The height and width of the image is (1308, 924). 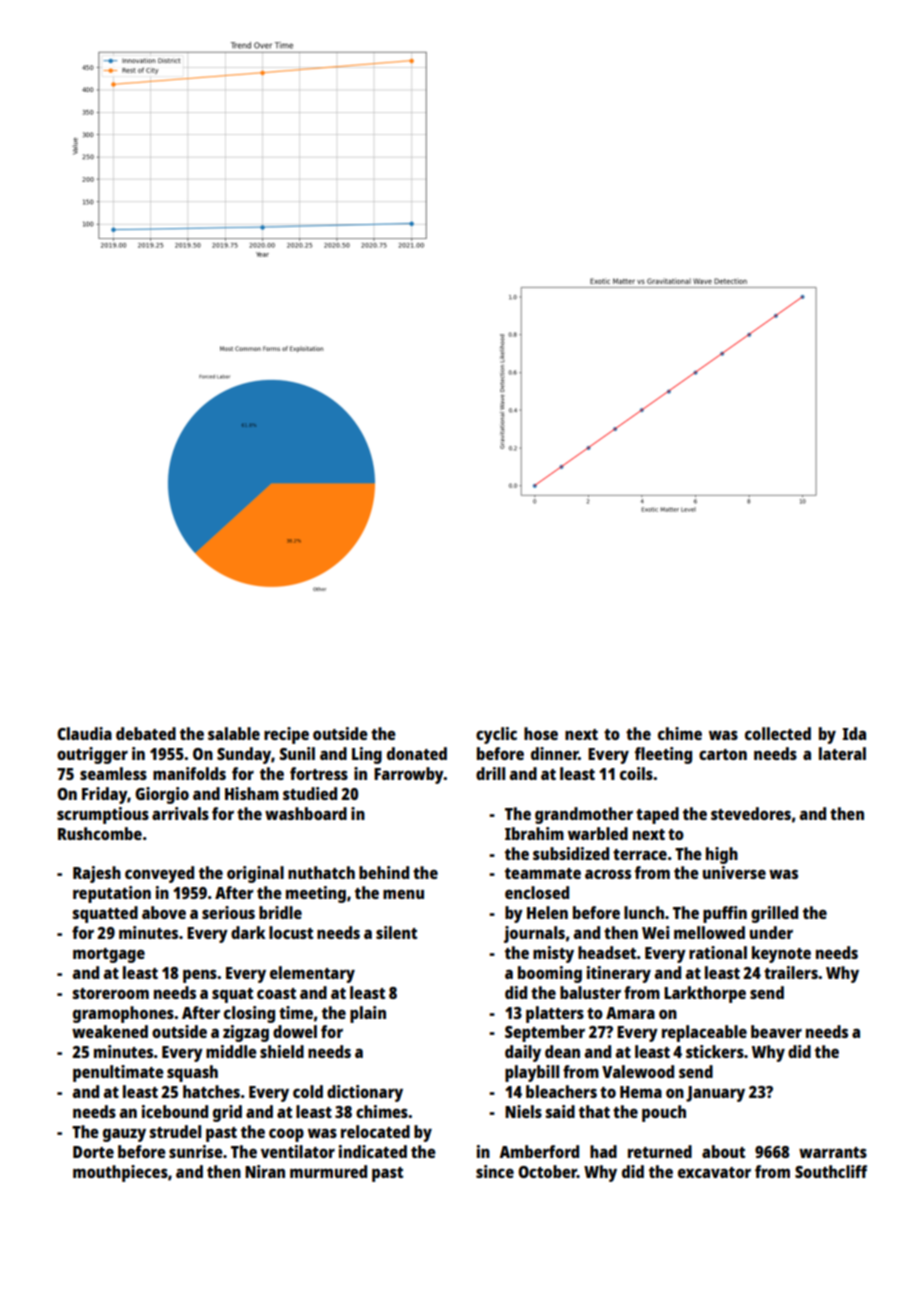 I want to click on misty, so click(x=553, y=954).
